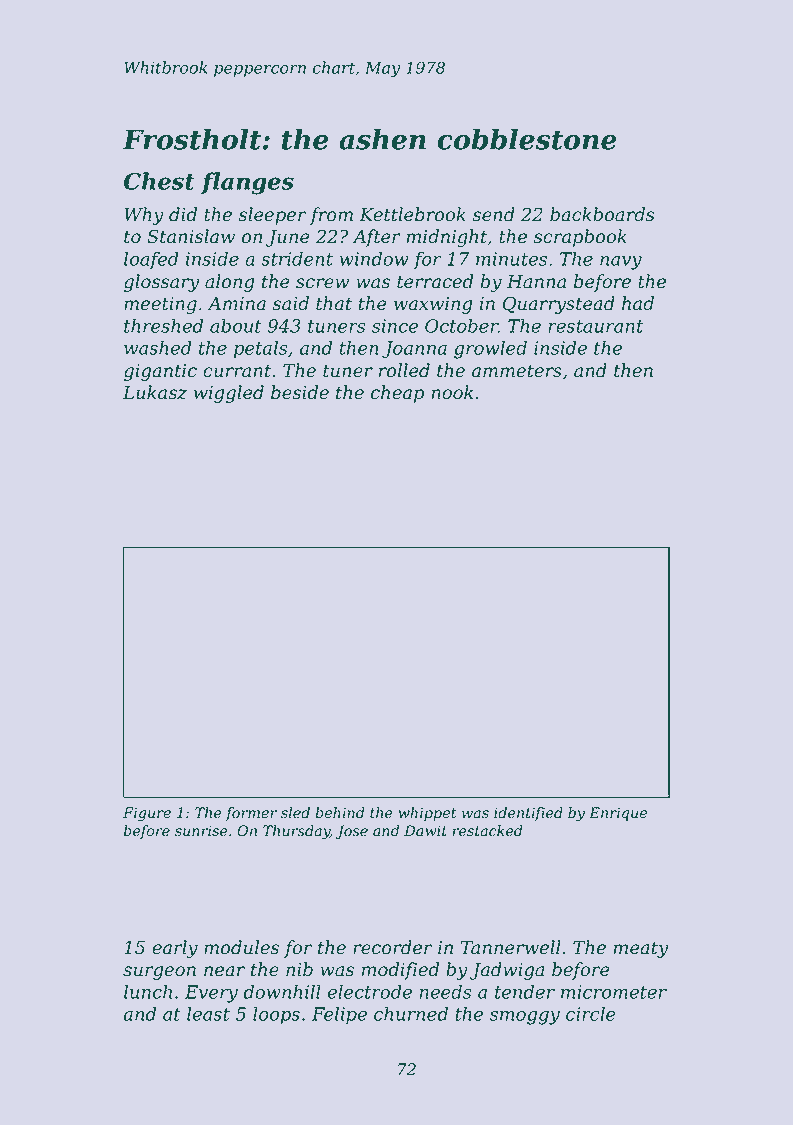 The height and width of the document is (1125, 793). Describe the element at coordinates (272, 216) in the document. I see `sleeper` at that location.
